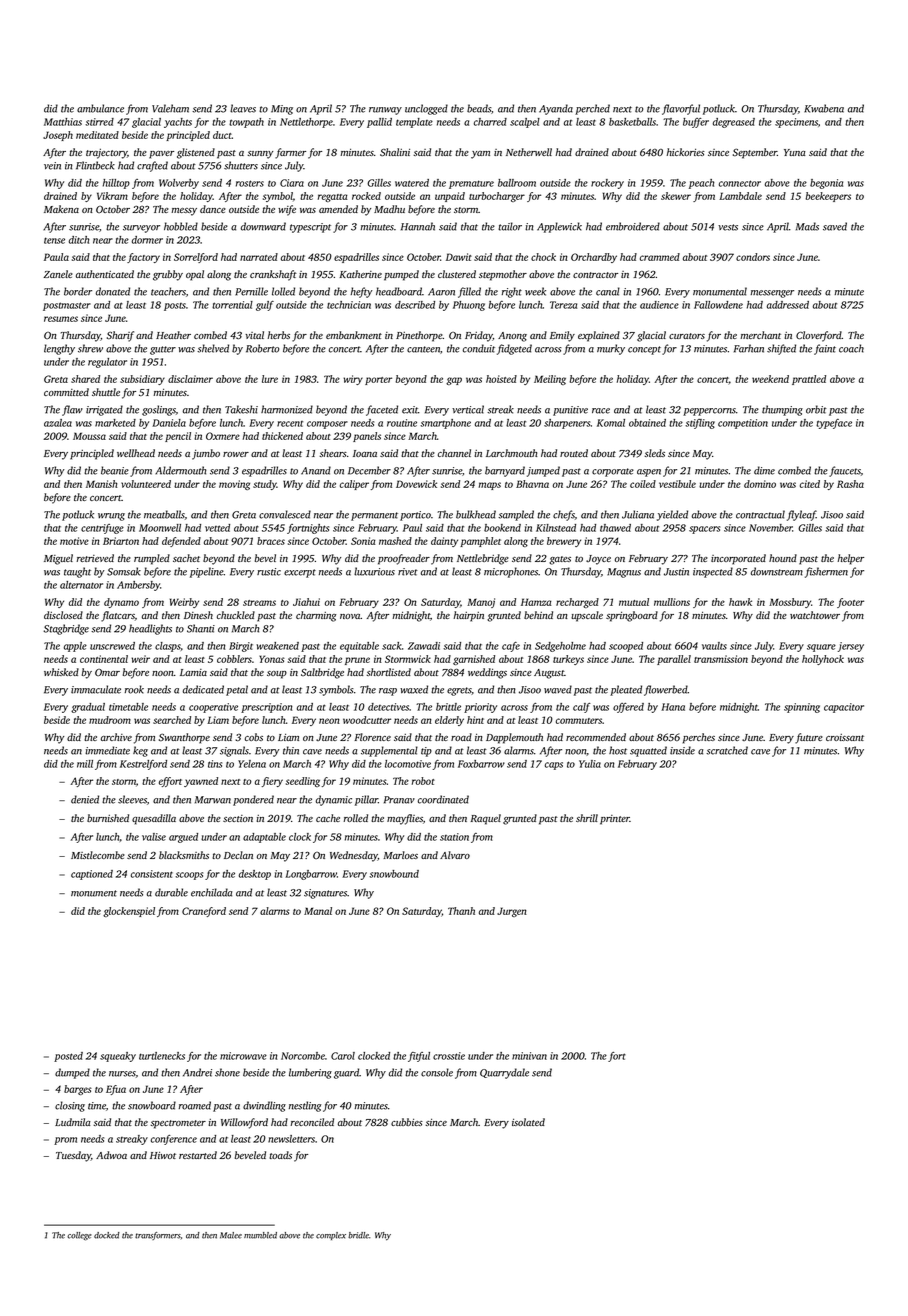 The width and height of the image is (908, 1316). I want to click on college, so click(79, 1236).
